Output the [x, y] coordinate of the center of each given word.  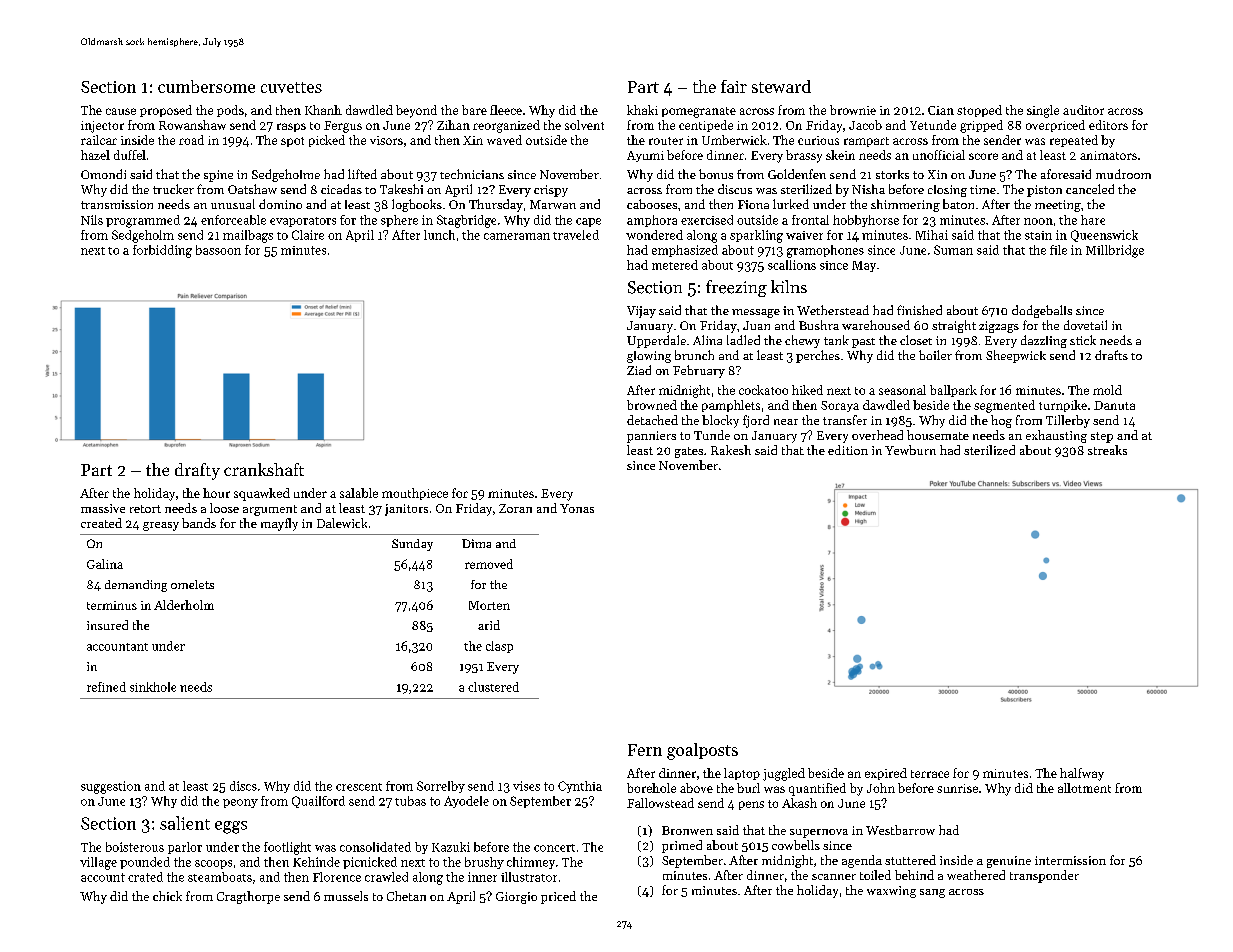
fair [734, 86]
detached [652, 420]
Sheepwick [1016, 356]
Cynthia [580, 787]
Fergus [343, 127]
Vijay [641, 312]
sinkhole [153, 687]
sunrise [957, 788]
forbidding [162, 251]
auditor [1083, 110]
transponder [1044, 876]
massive [103, 508]
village [98, 863]
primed [682, 846]
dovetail [1085, 325]
